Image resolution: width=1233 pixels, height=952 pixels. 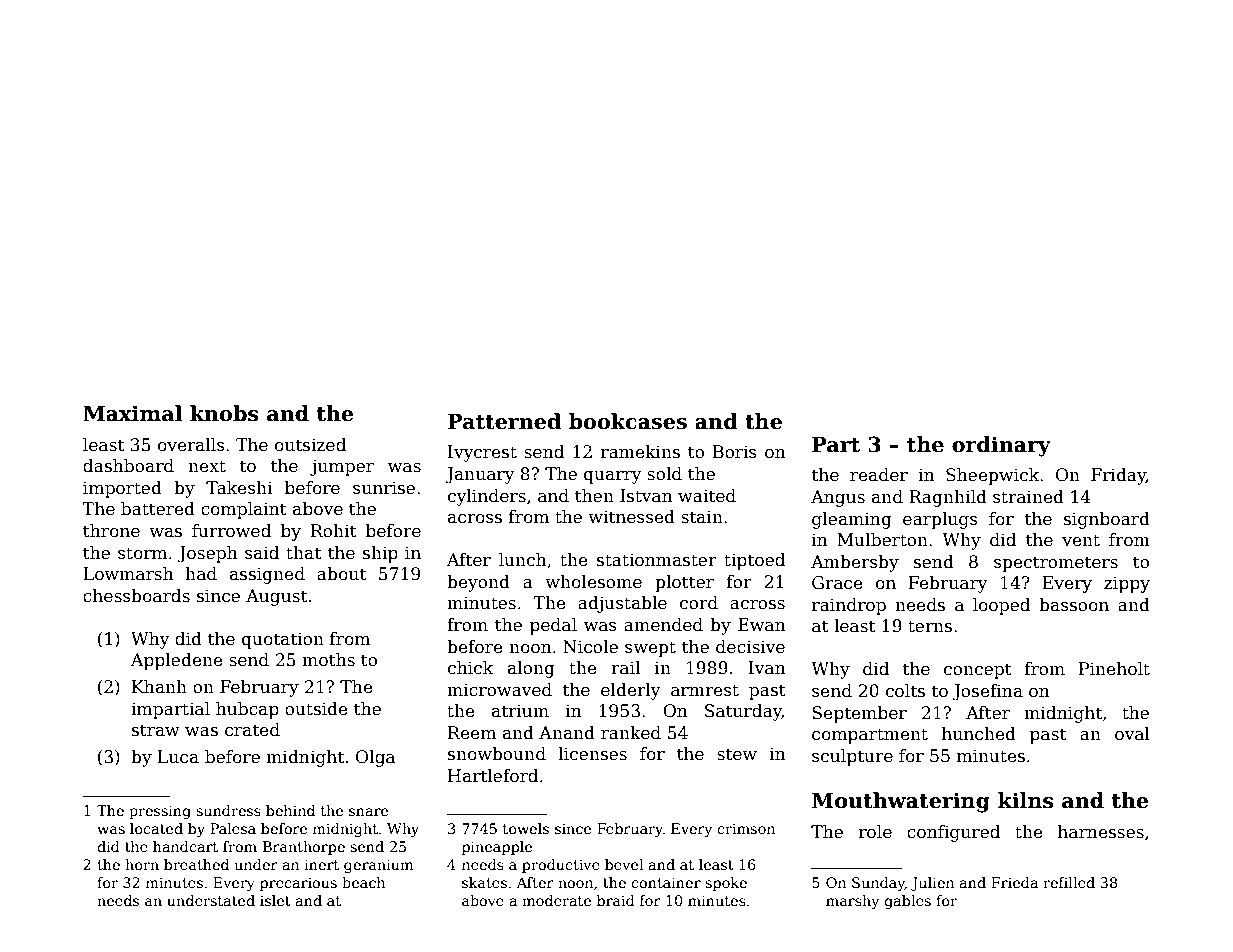 I want to click on Patterned, so click(x=504, y=421).
